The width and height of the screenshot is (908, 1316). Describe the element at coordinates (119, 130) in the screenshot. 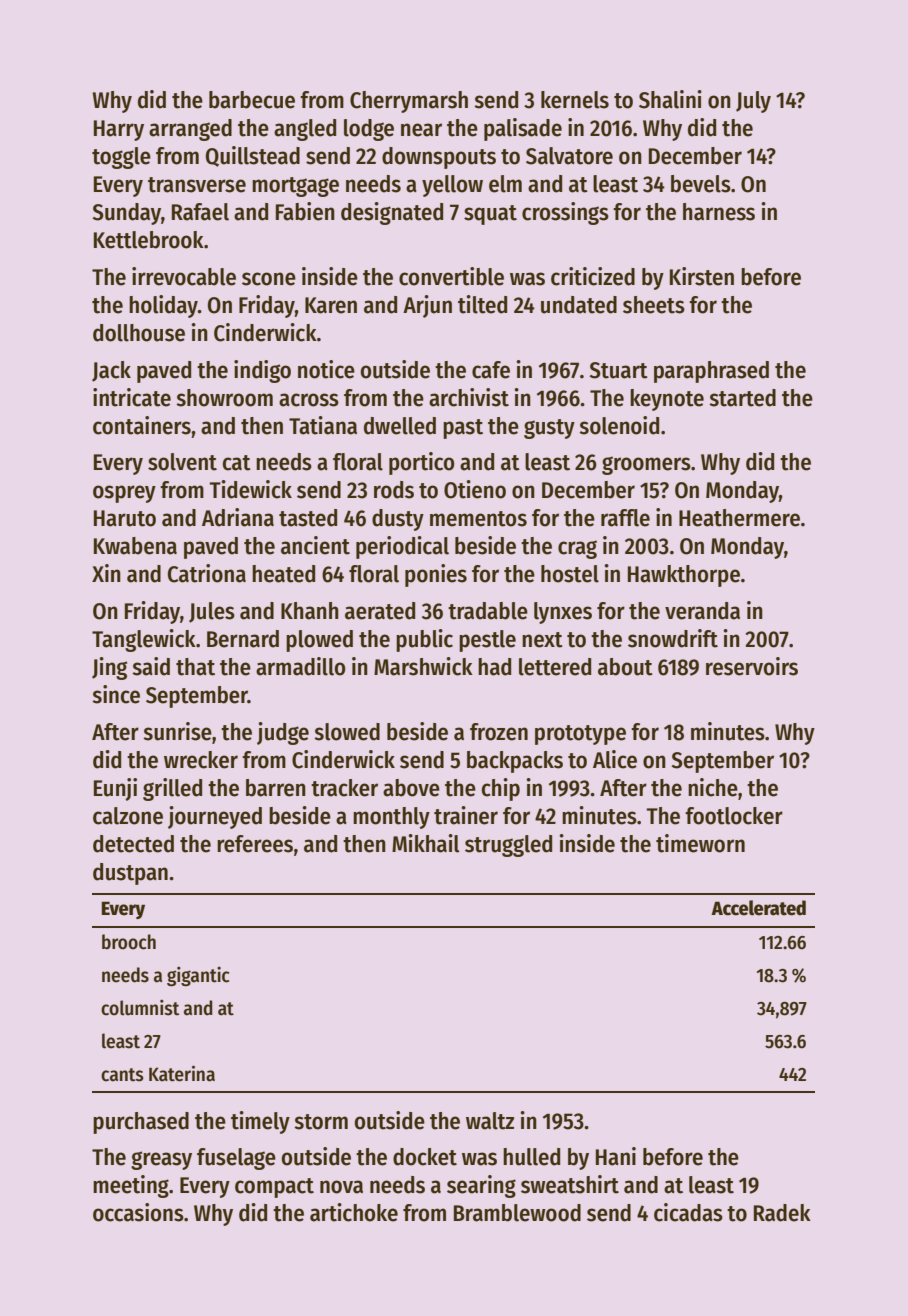

I see `Harry` at that location.
